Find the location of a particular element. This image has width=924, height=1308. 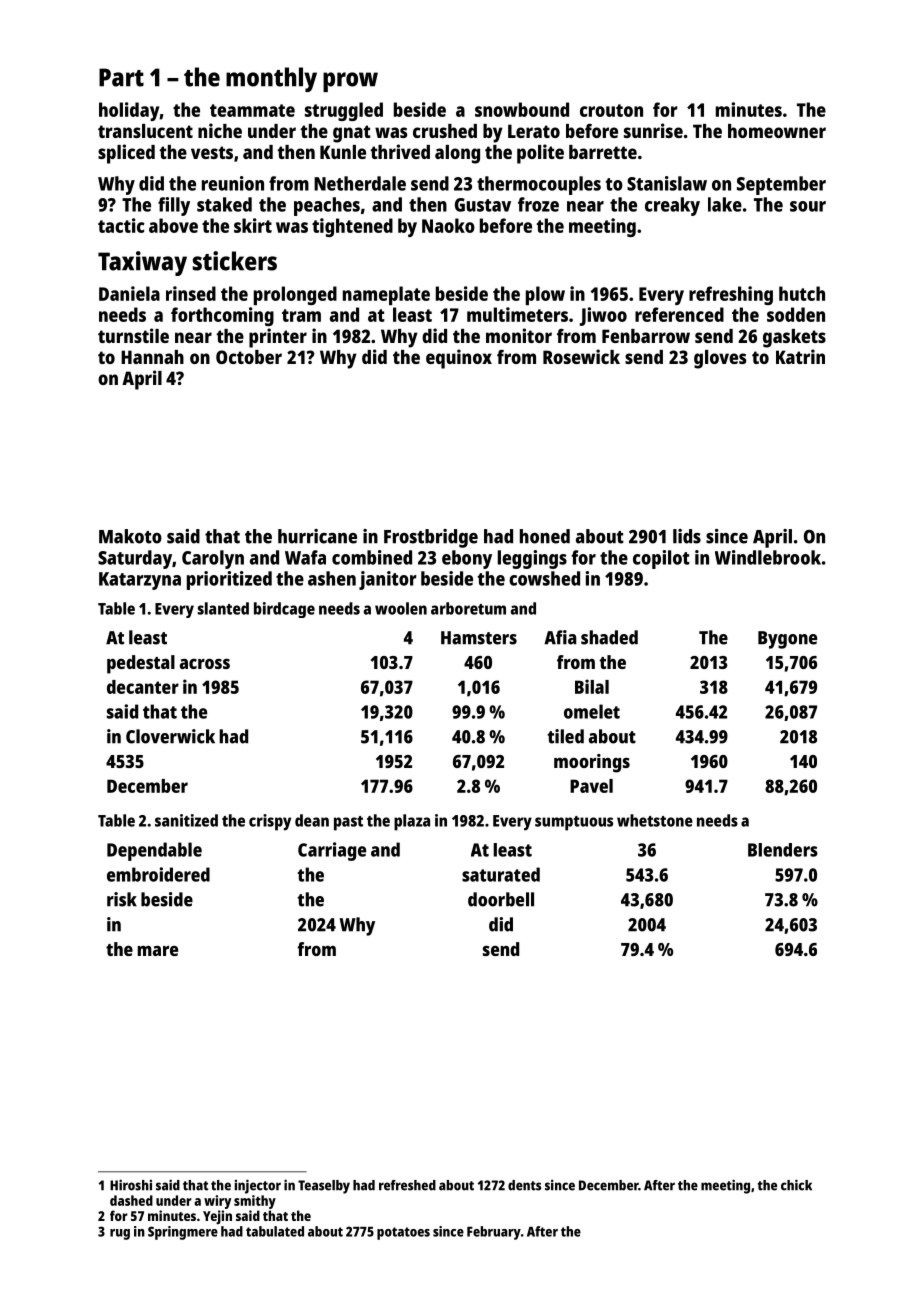

leggings is located at coordinates (532, 559).
